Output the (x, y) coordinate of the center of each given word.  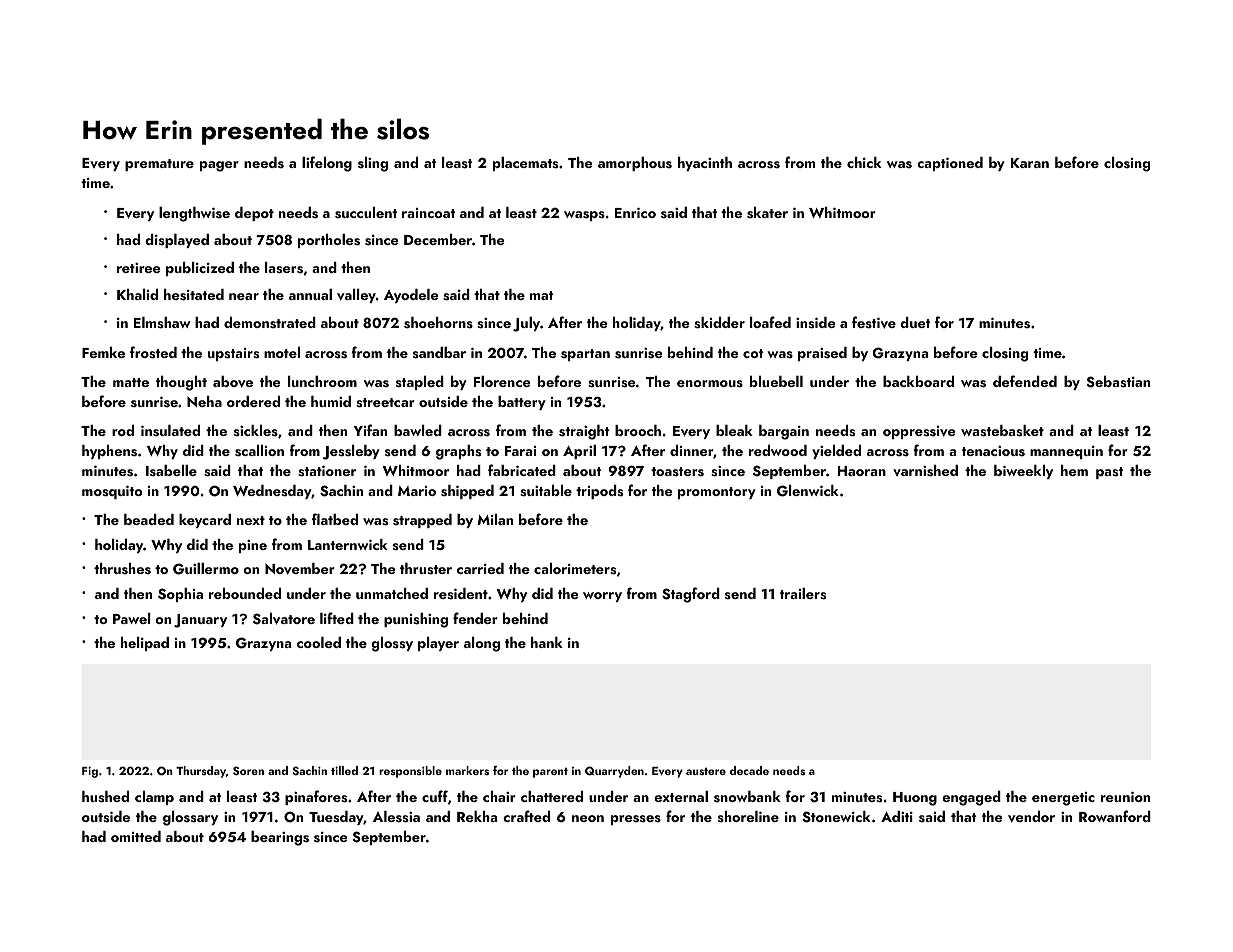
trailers (803, 594)
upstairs (233, 354)
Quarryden (614, 772)
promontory (717, 493)
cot (753, 353)
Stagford (691, 595)
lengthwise (194, 214)
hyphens (109, 452)
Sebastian (1118, 382)
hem (1074, 470)
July (526, 324)
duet (915, 322)
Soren (248, 770)
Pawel (132, 618)
